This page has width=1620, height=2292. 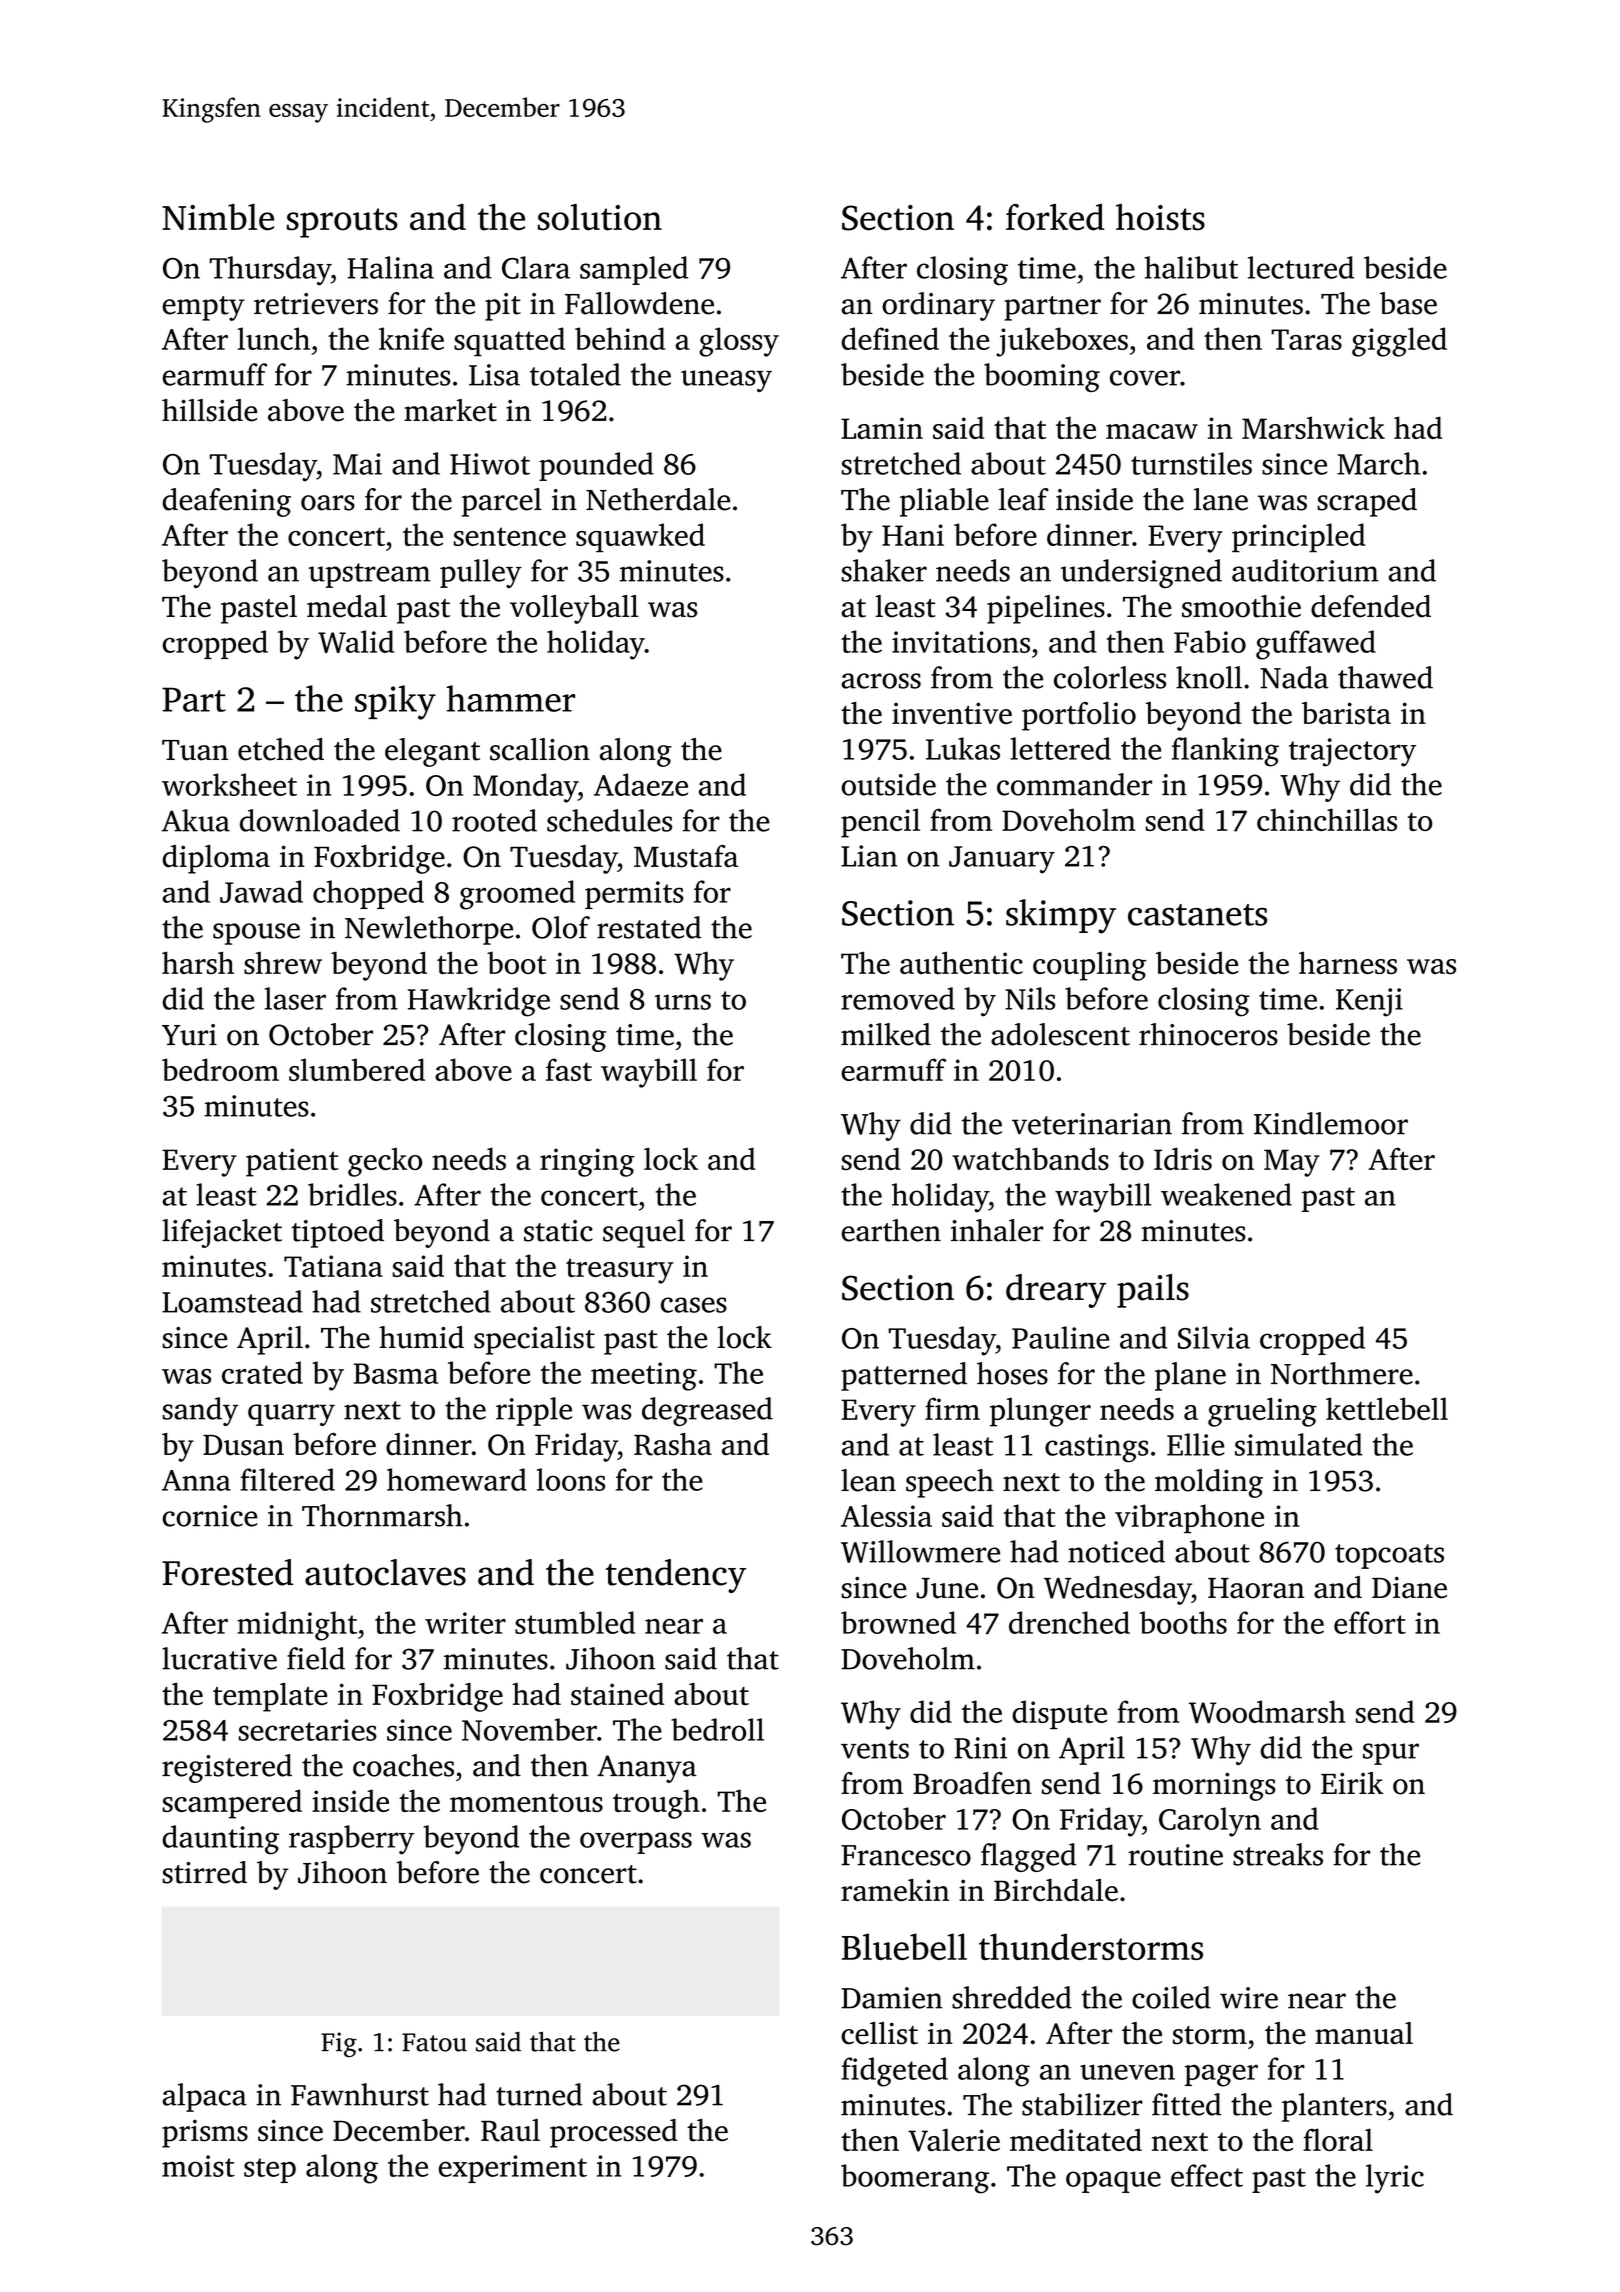 I want to click on Kenji, so click(x=1369, y=1002).
